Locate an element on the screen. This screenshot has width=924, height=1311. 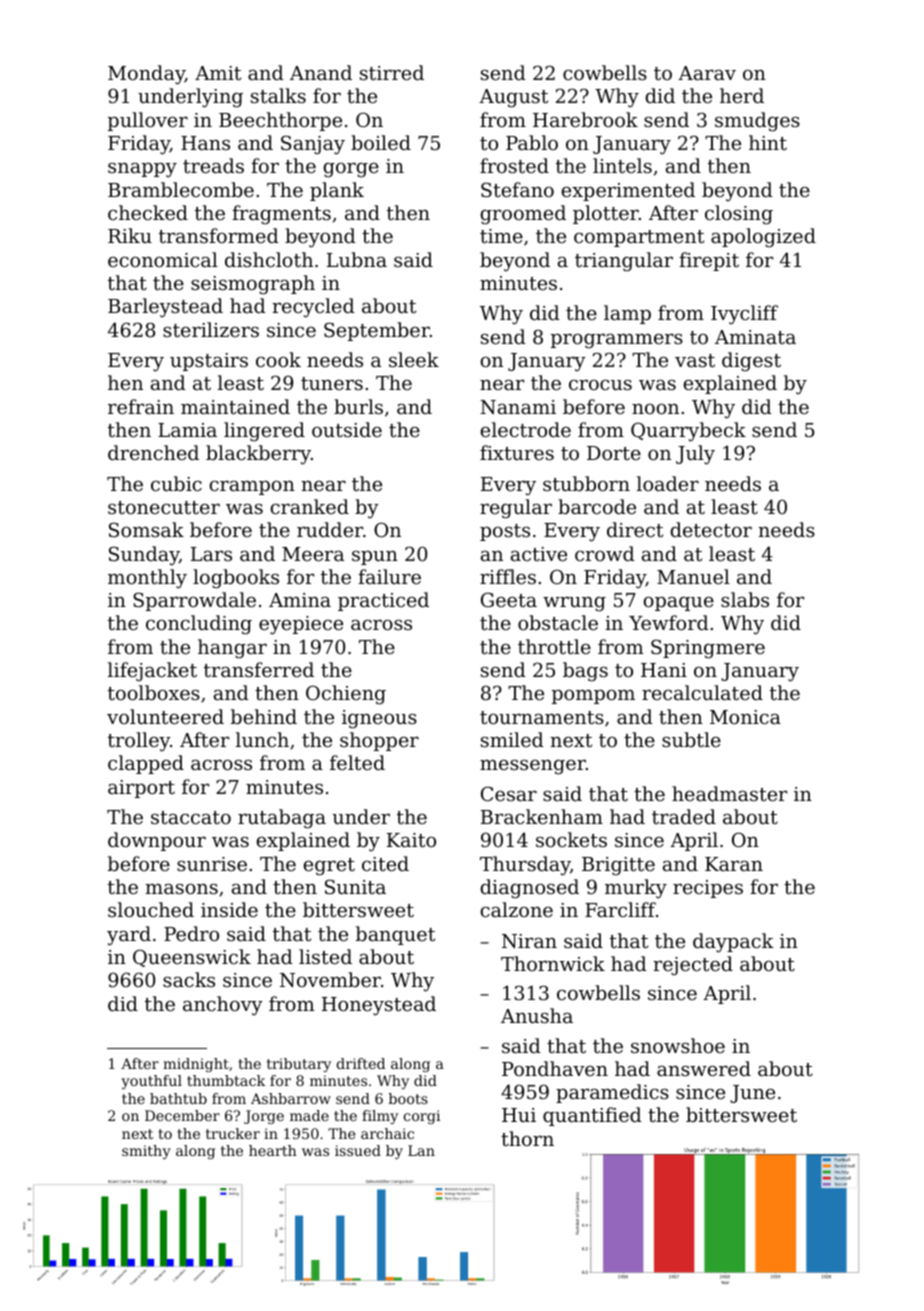
listed is located at coordinates (325, 956).
